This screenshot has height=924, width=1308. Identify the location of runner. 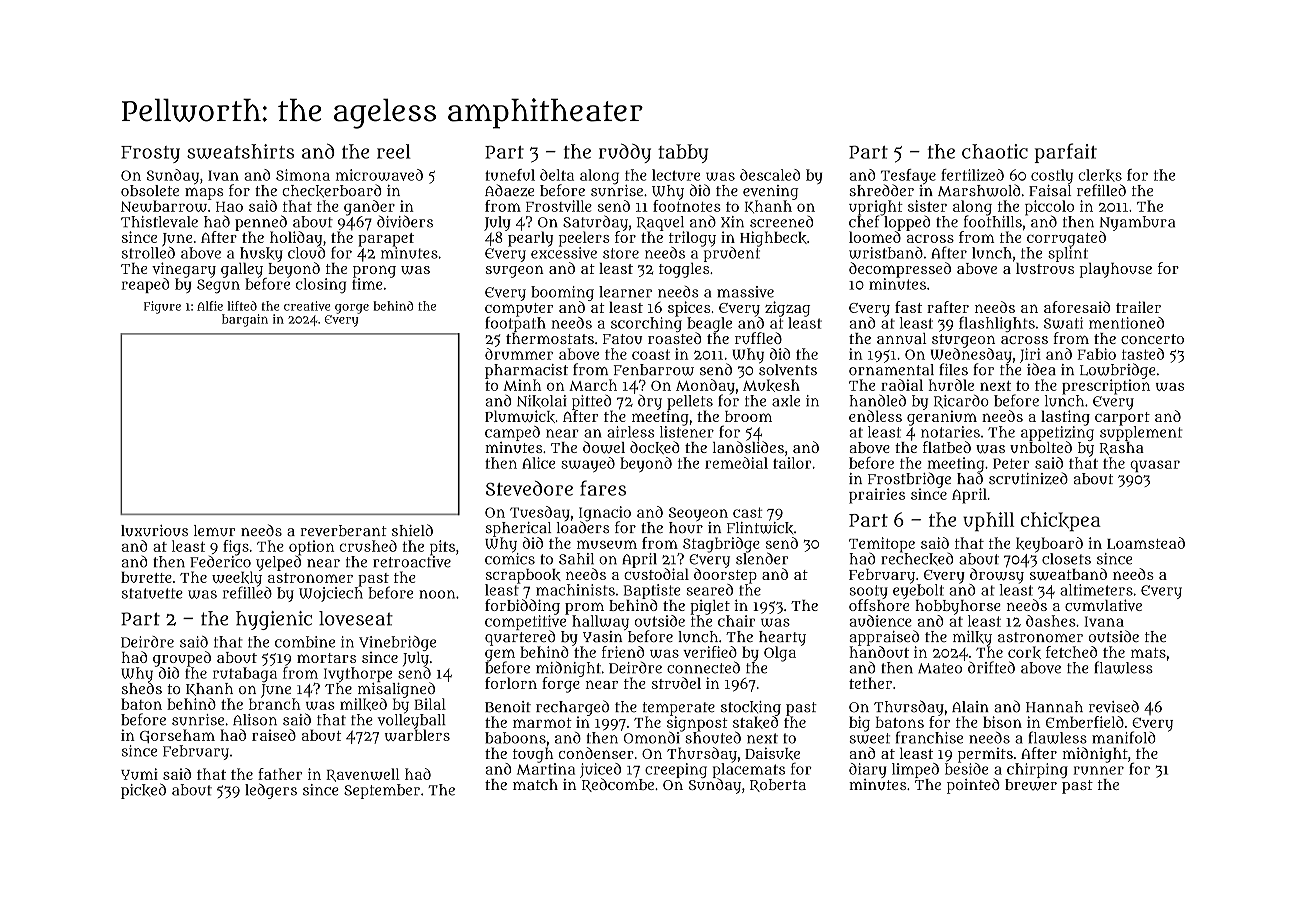
(1099, 770).
